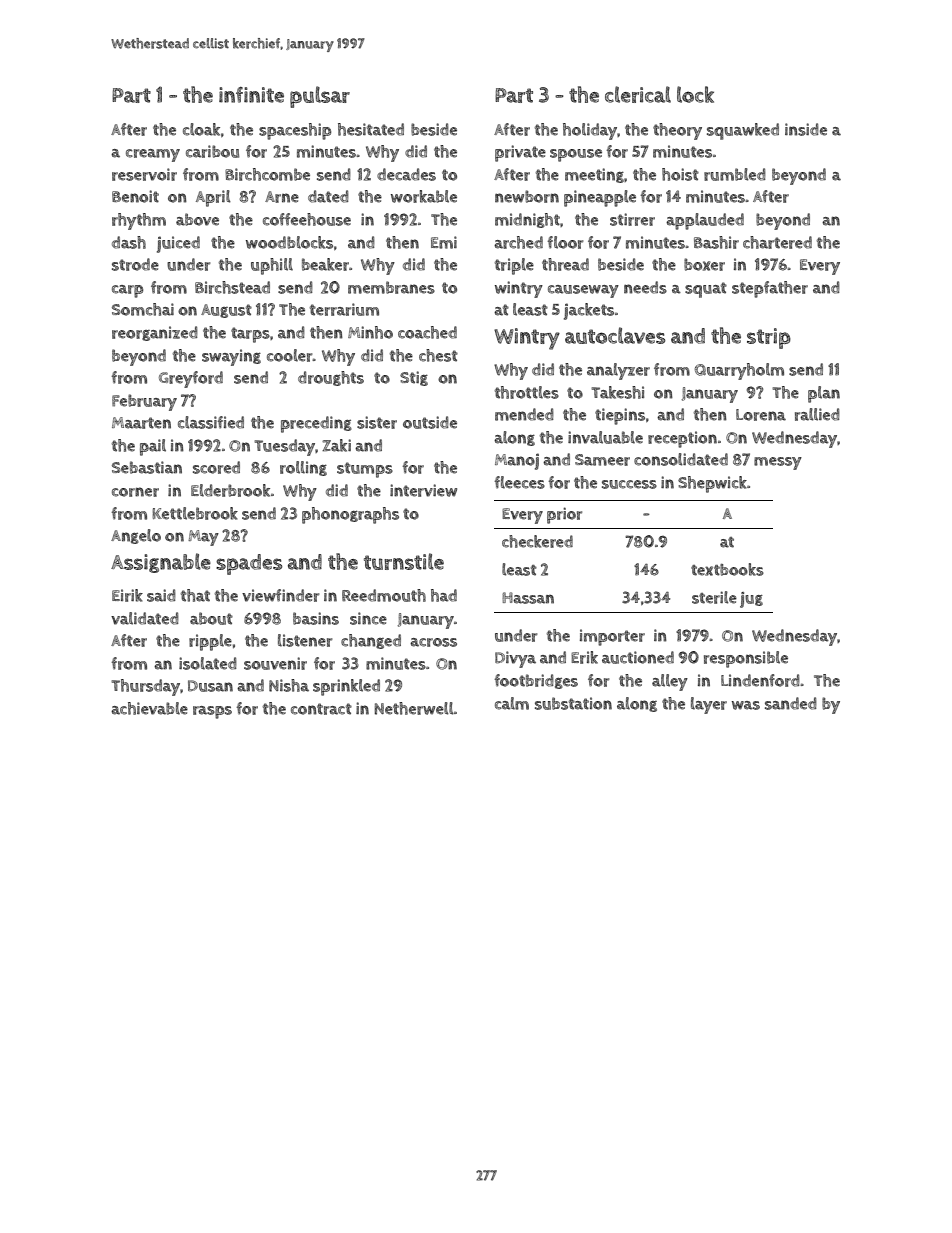 The height and width of the screenshot is (1233, 952). Describe the element at coordinates (212, 712) in the screenshot. I see `rasps` at that location.
